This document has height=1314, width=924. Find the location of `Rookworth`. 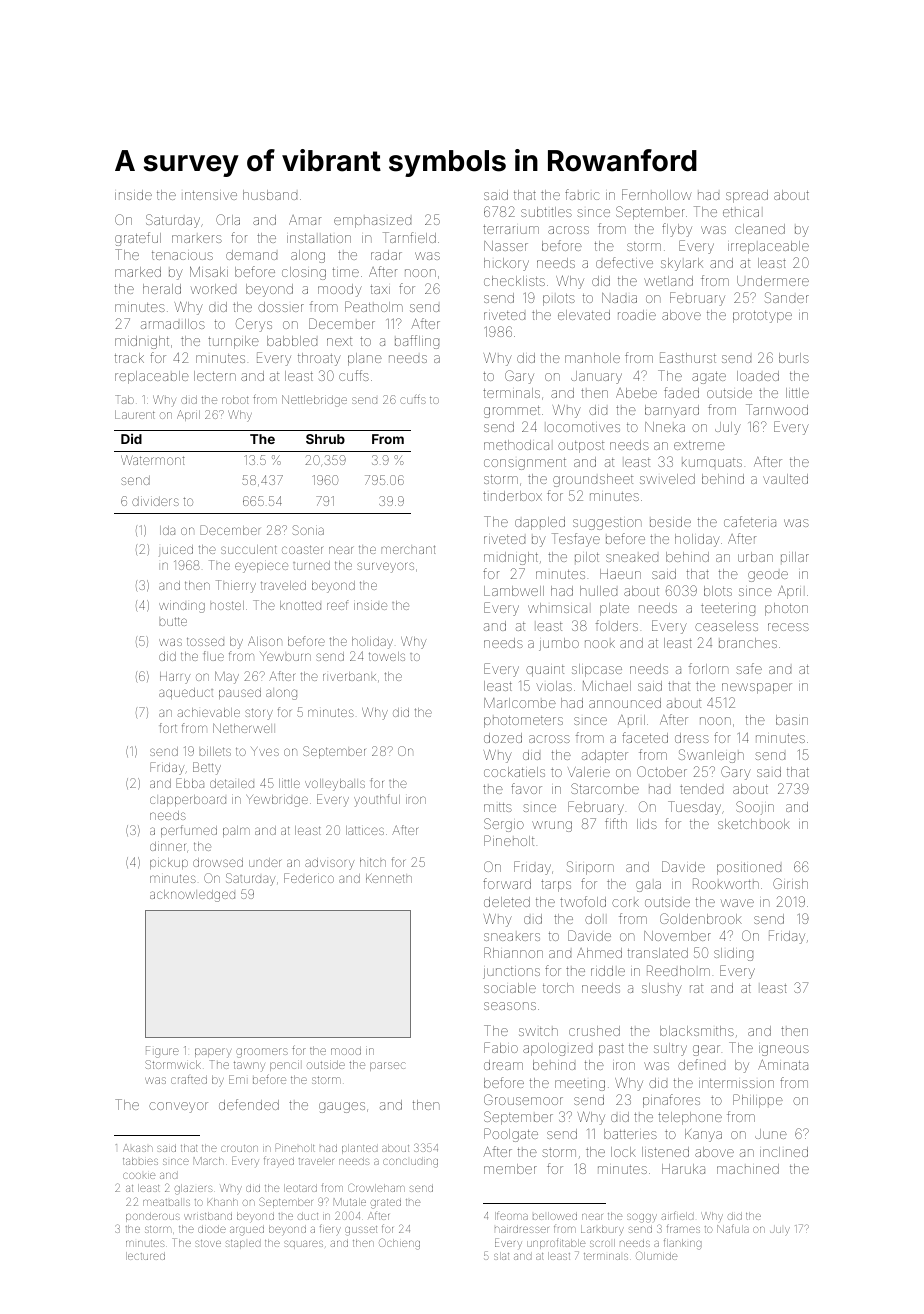

Rookworth is located at coordinates (726, 883).
